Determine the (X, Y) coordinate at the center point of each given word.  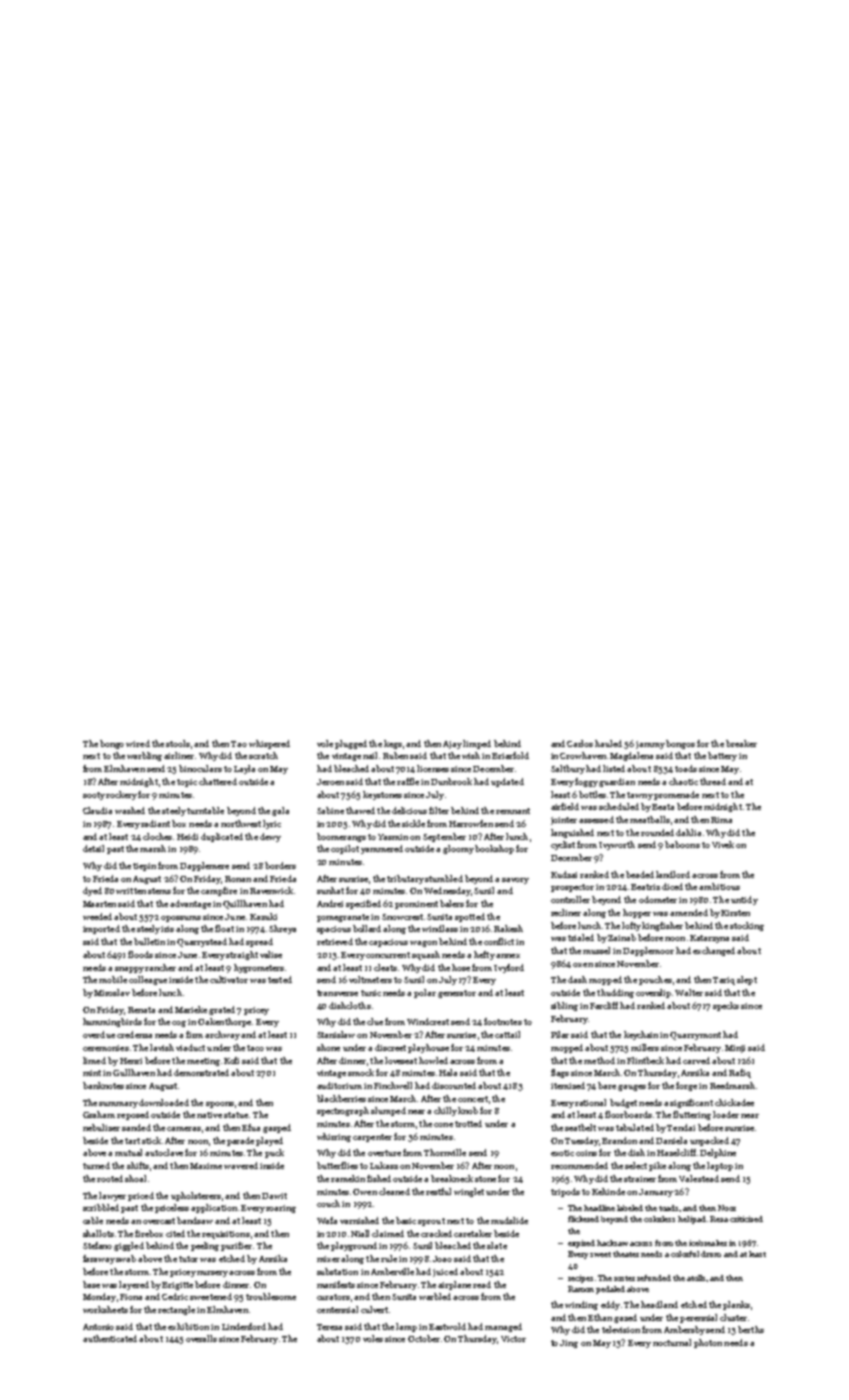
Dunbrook (451, 781)
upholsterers (196, 1196)
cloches (157, 836)
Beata (663, 807)
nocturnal (672, 1342)
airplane (454, 1285)
